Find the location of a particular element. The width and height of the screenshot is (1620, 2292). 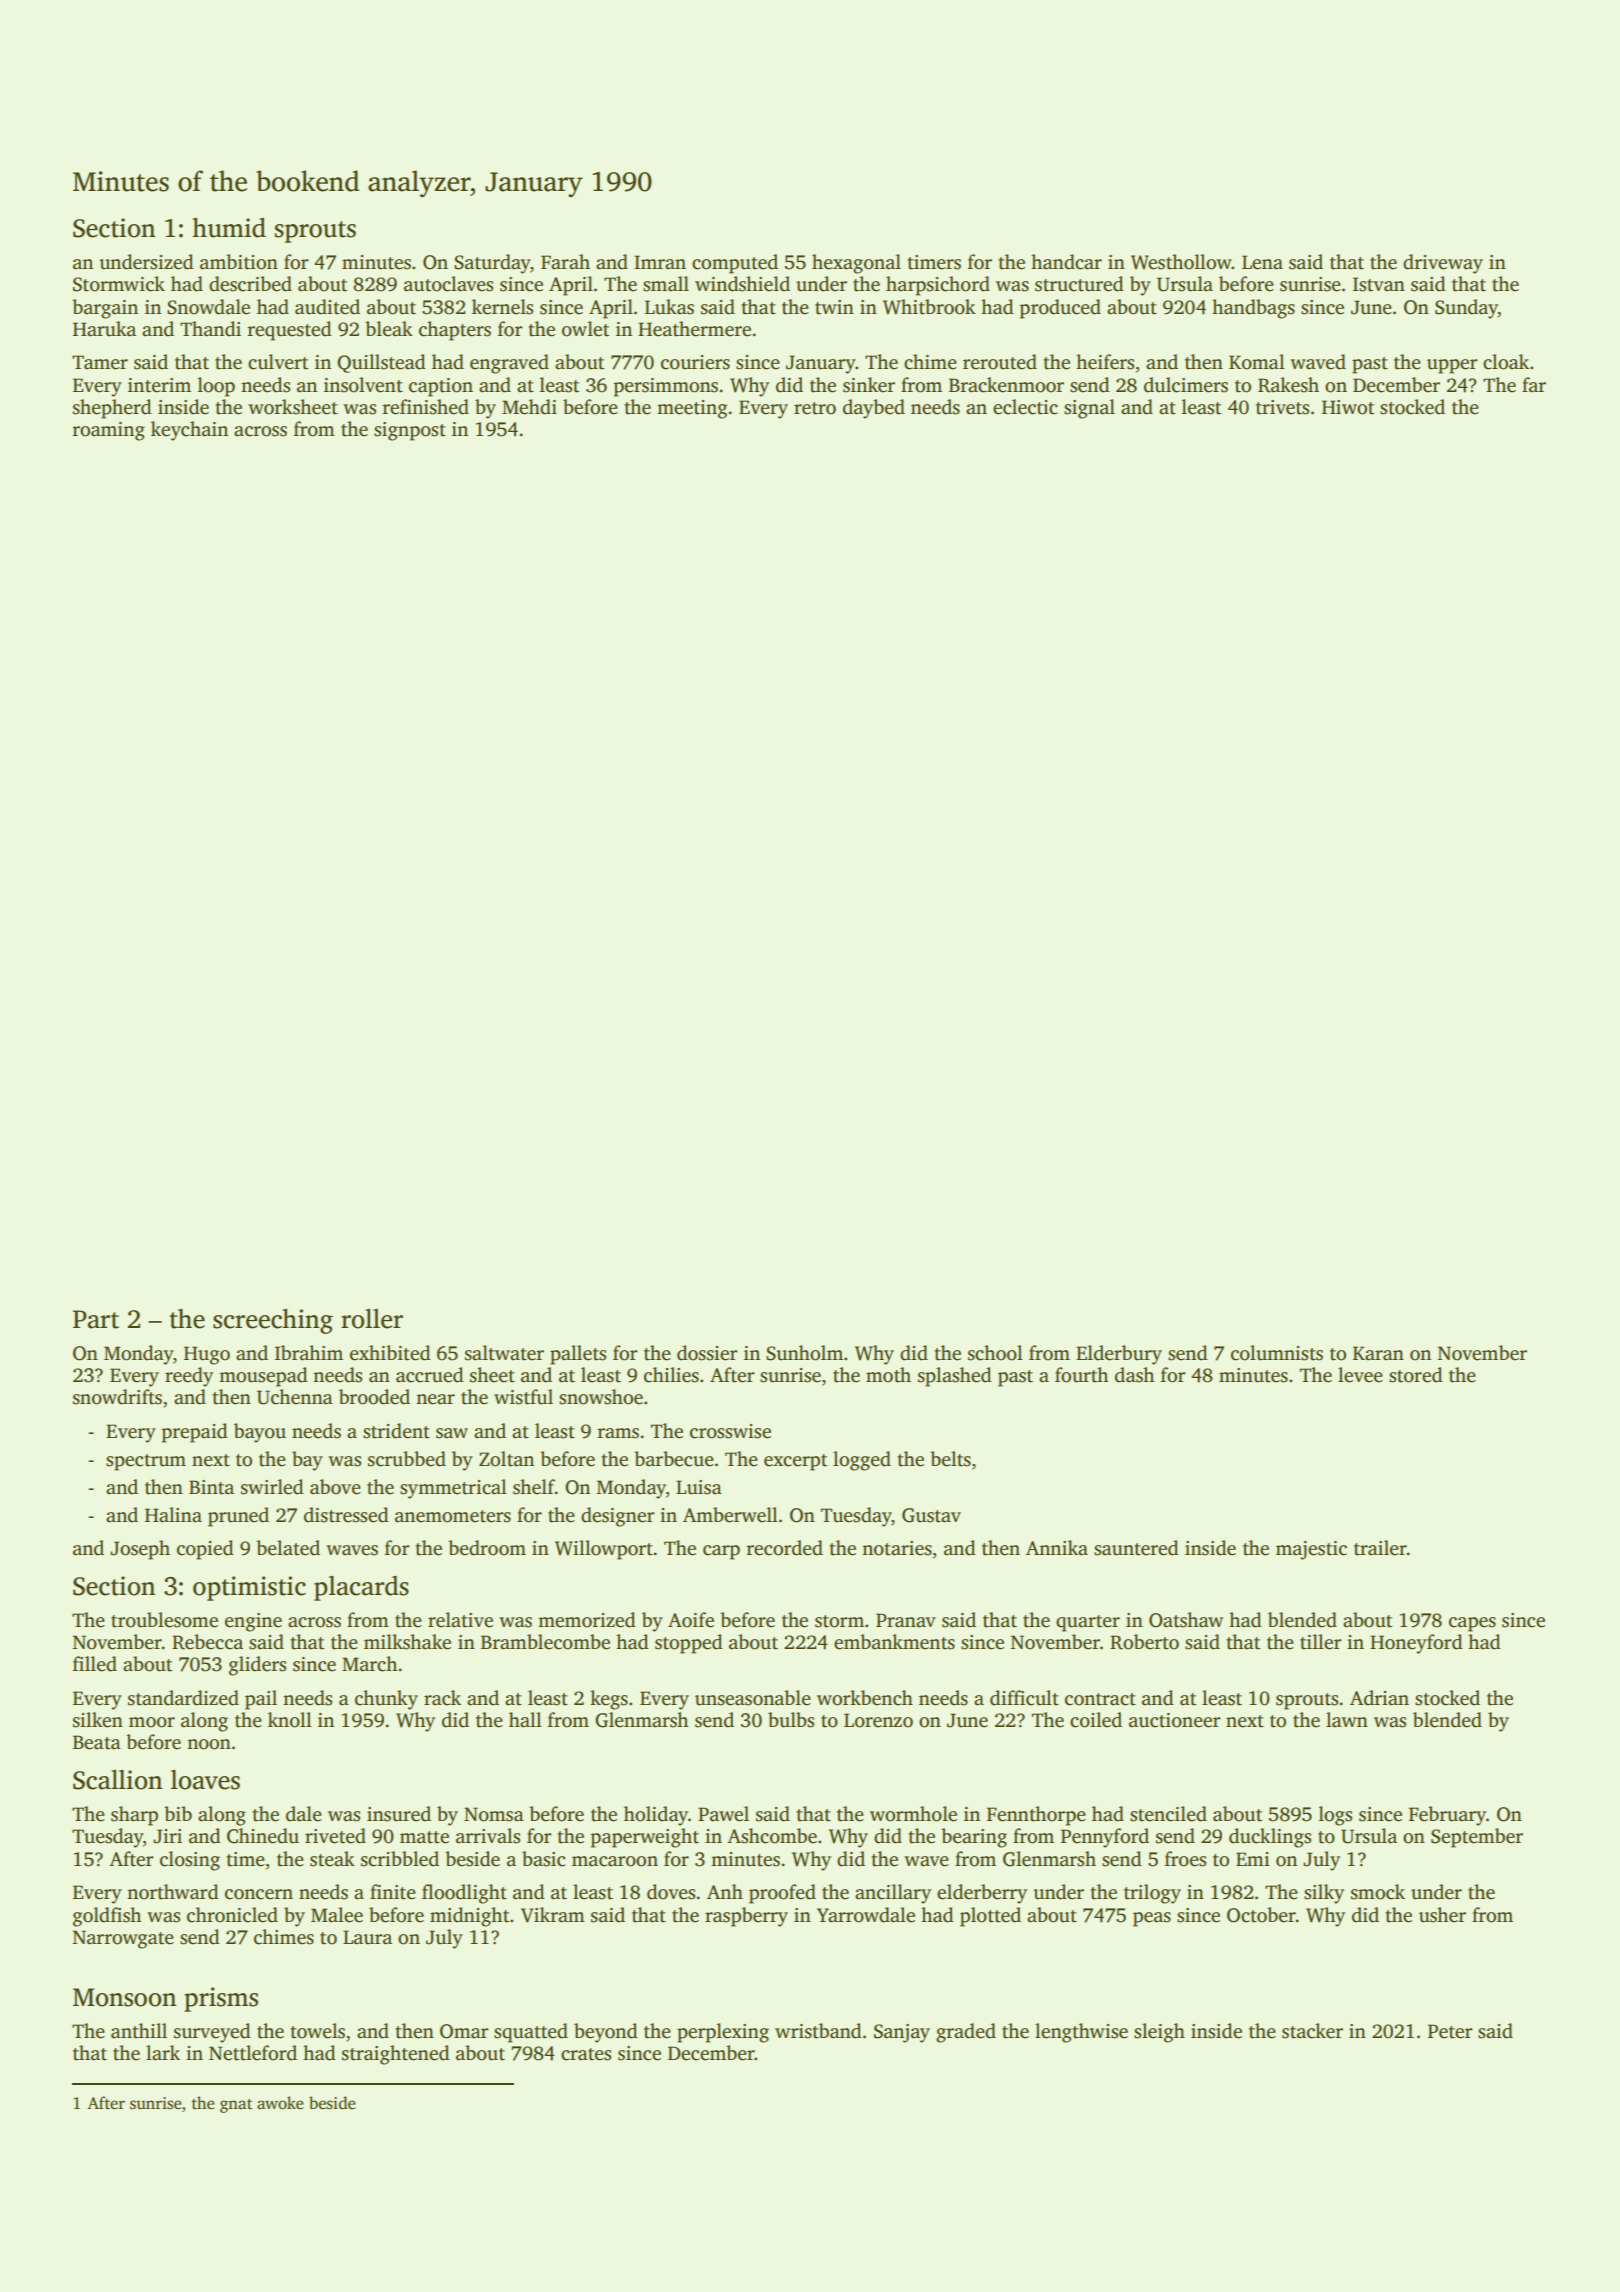

trivets is located at coordinates (1282, 407).
